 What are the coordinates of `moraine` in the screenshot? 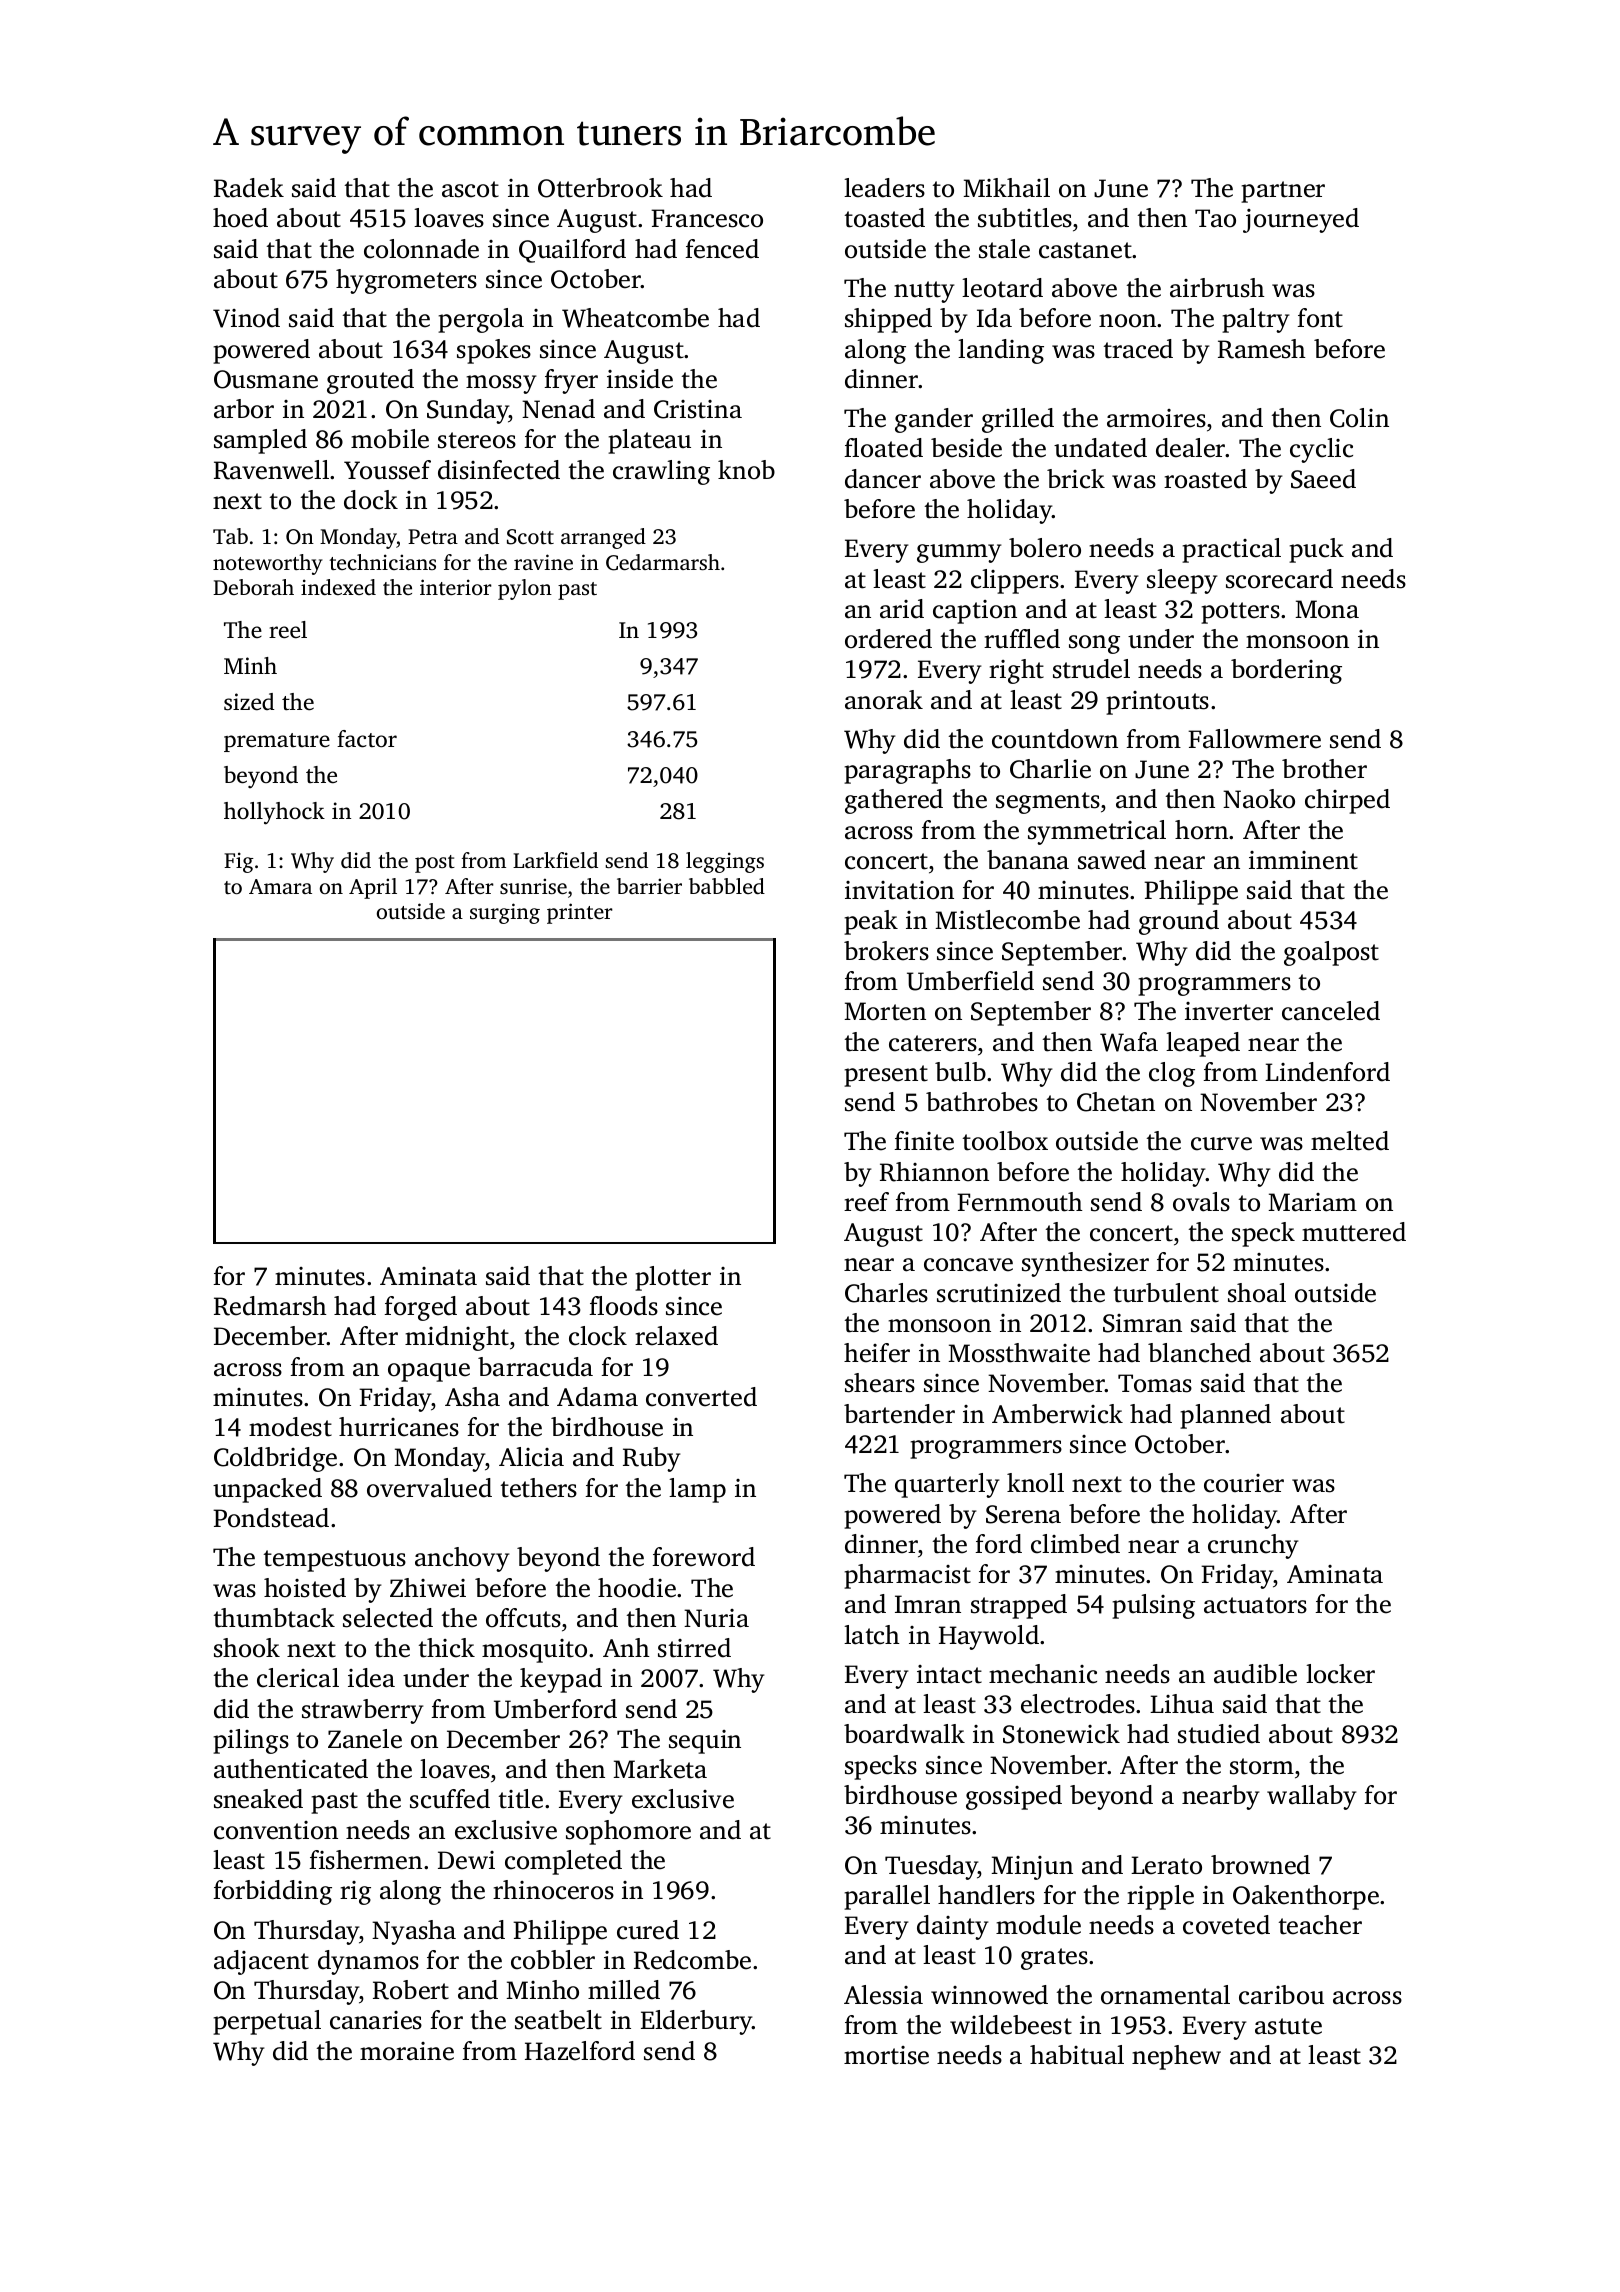 It's located at (407, 2051).
